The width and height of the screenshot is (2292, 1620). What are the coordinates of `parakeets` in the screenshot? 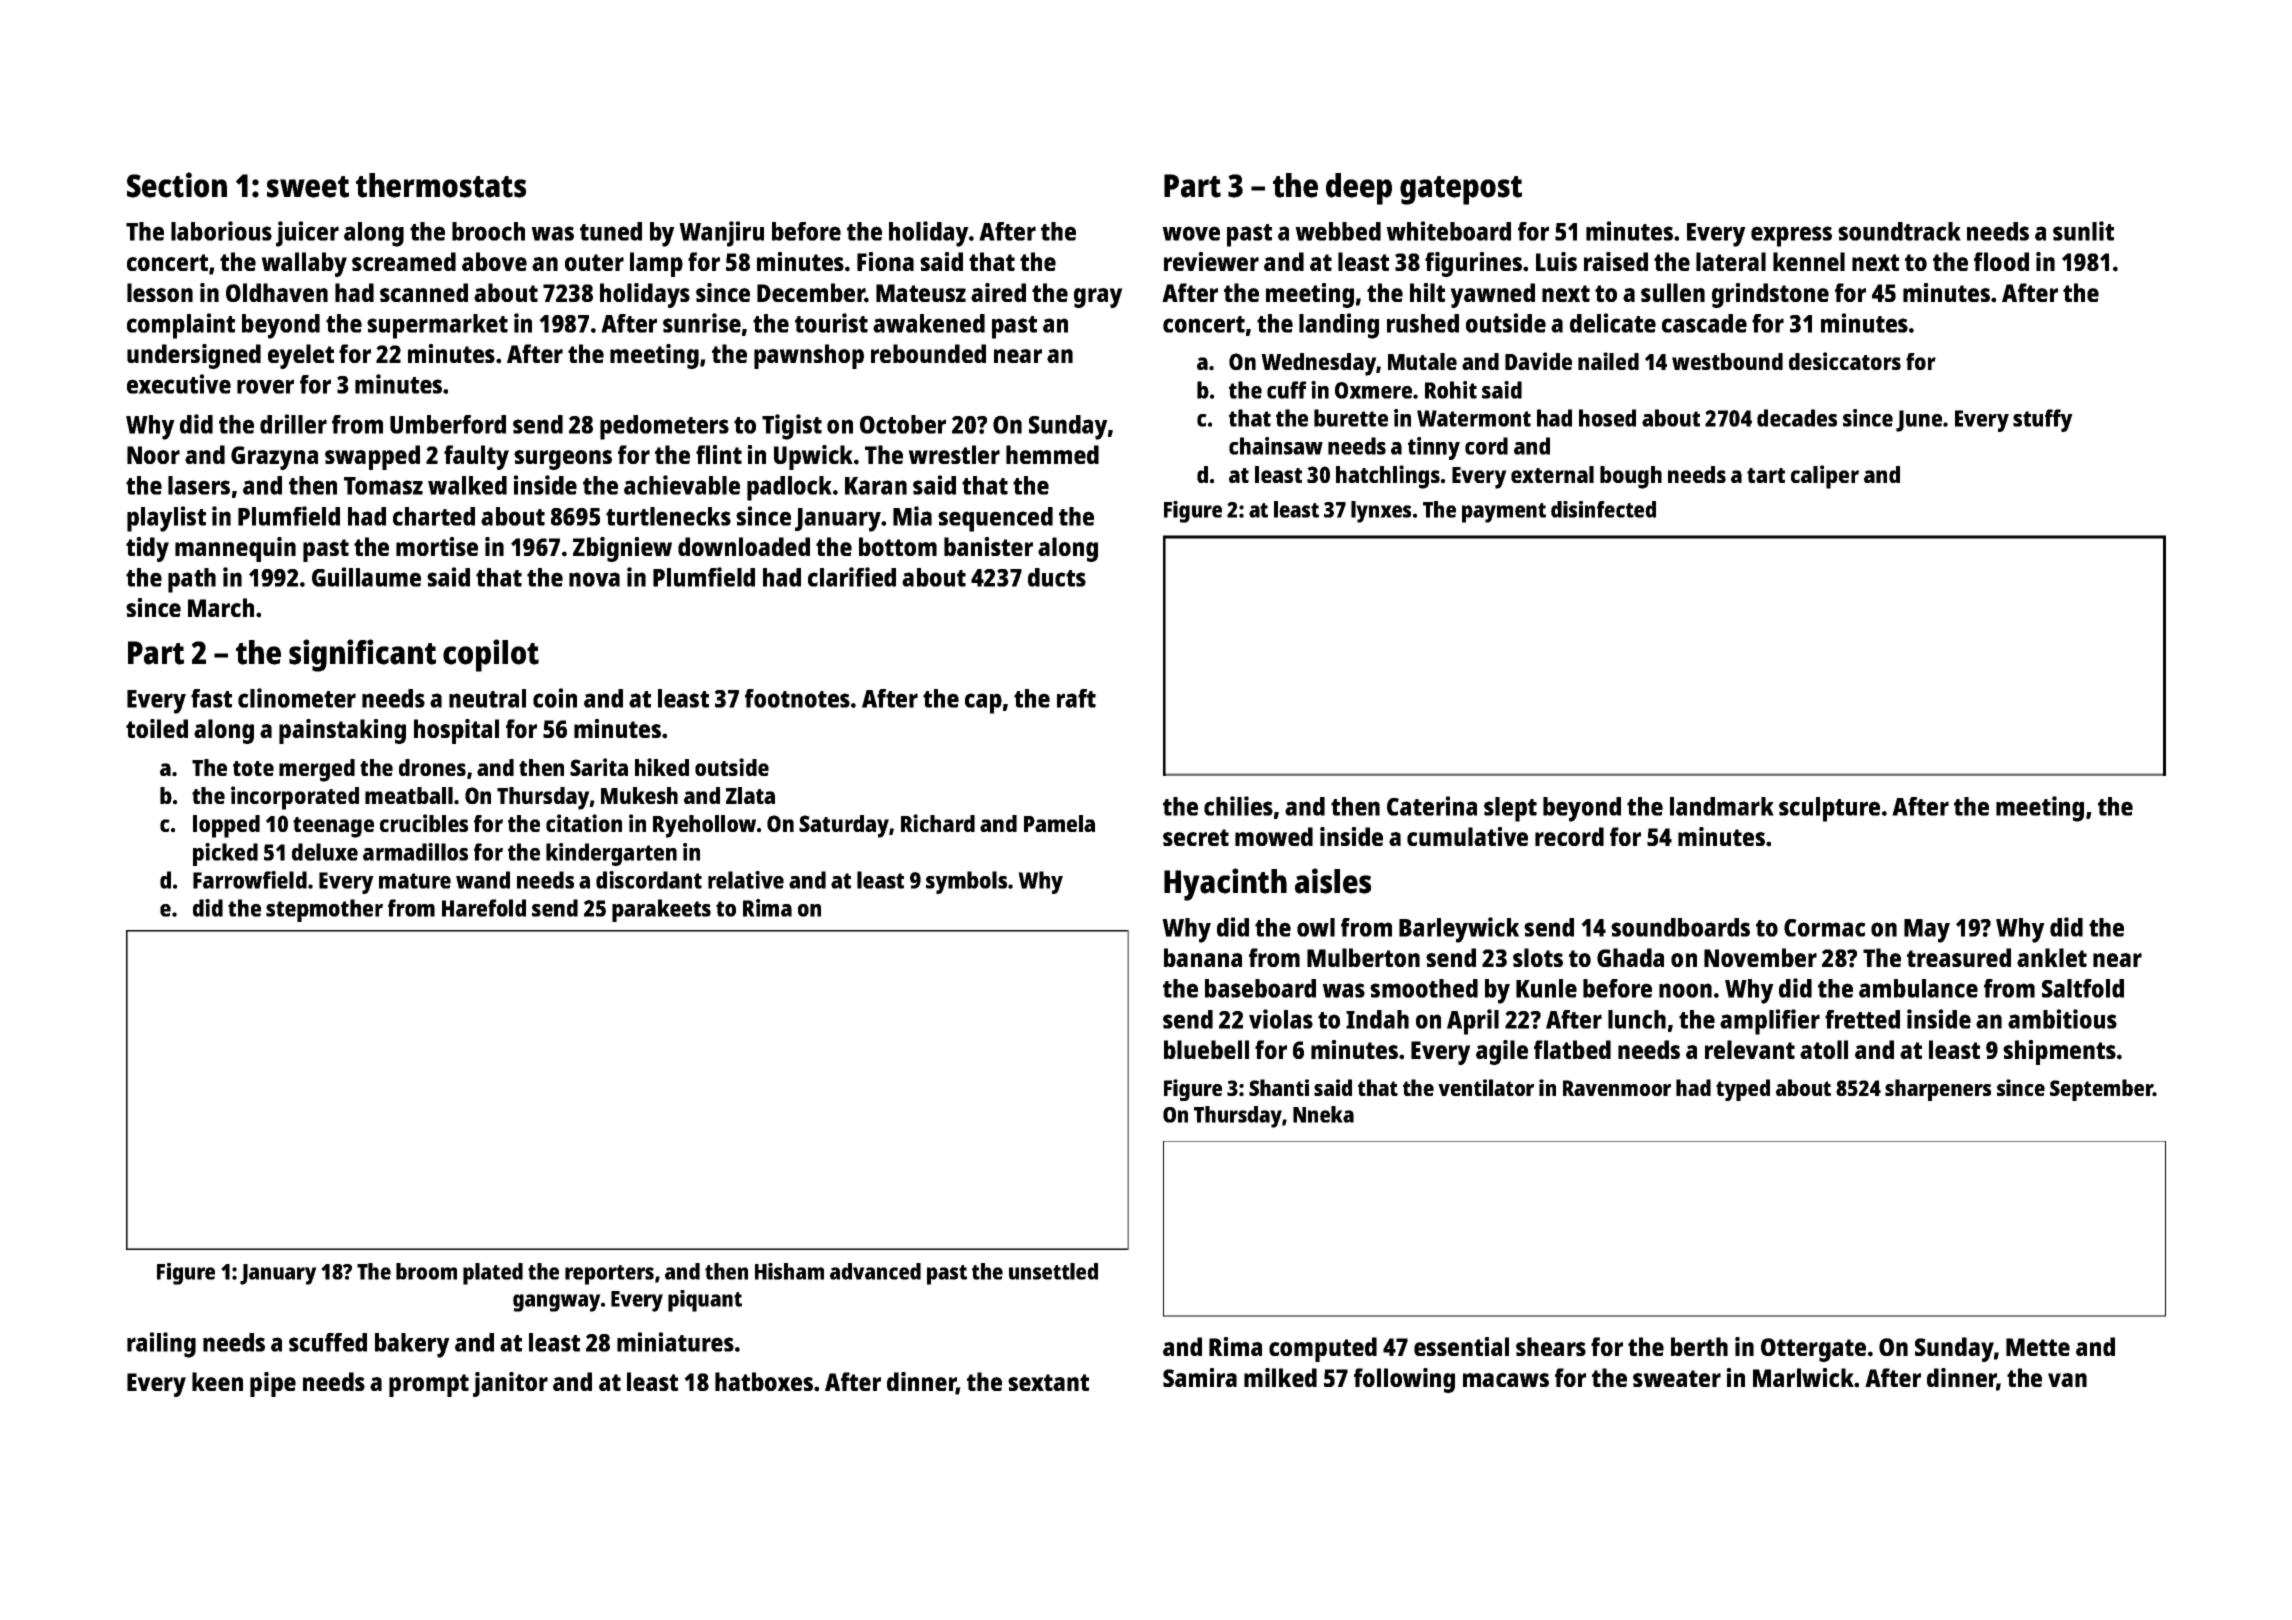 It's located at (661, 910).
